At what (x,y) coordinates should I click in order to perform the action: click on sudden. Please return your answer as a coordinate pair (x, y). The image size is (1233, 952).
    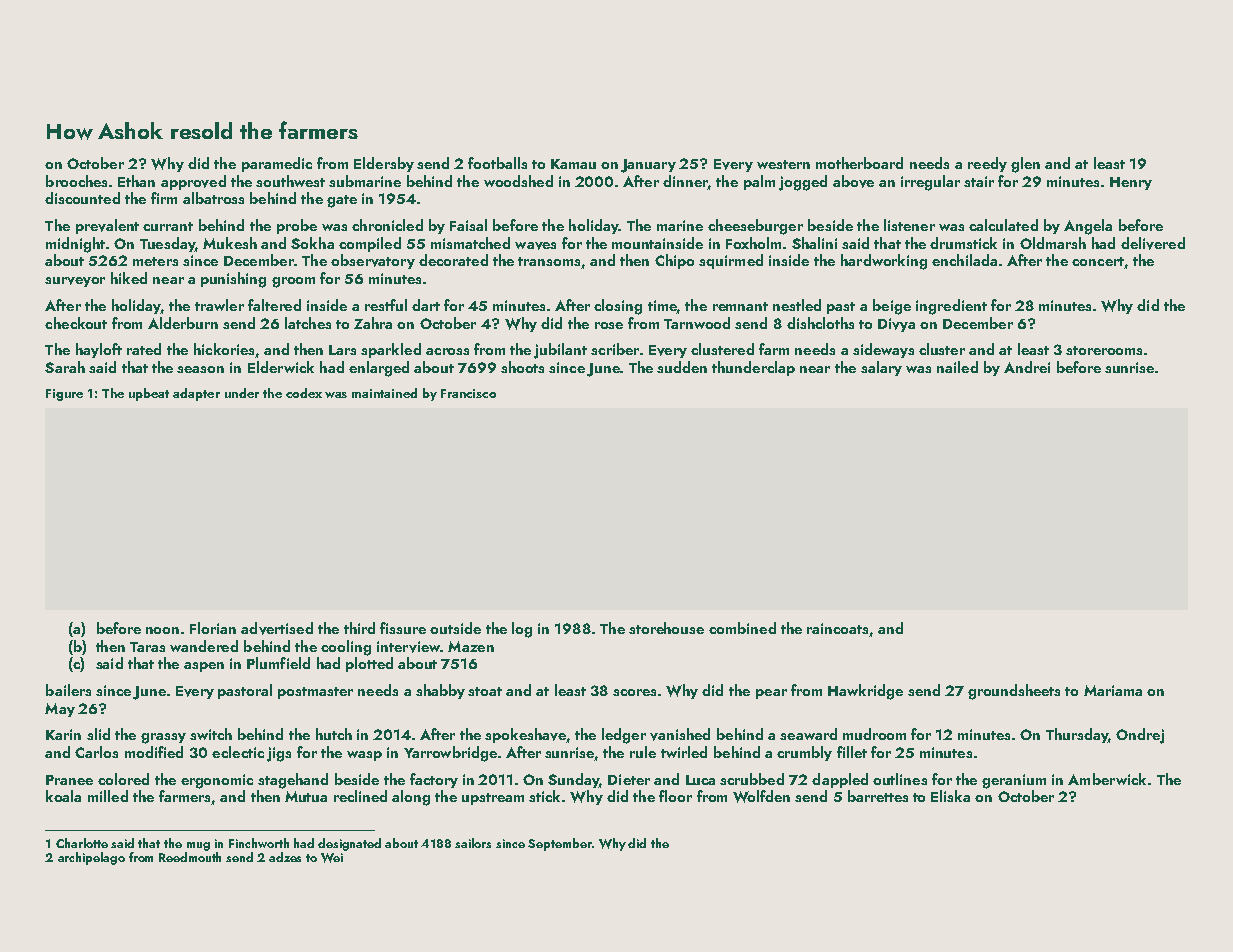
    Looking at the image, I should click on (682, 367).
